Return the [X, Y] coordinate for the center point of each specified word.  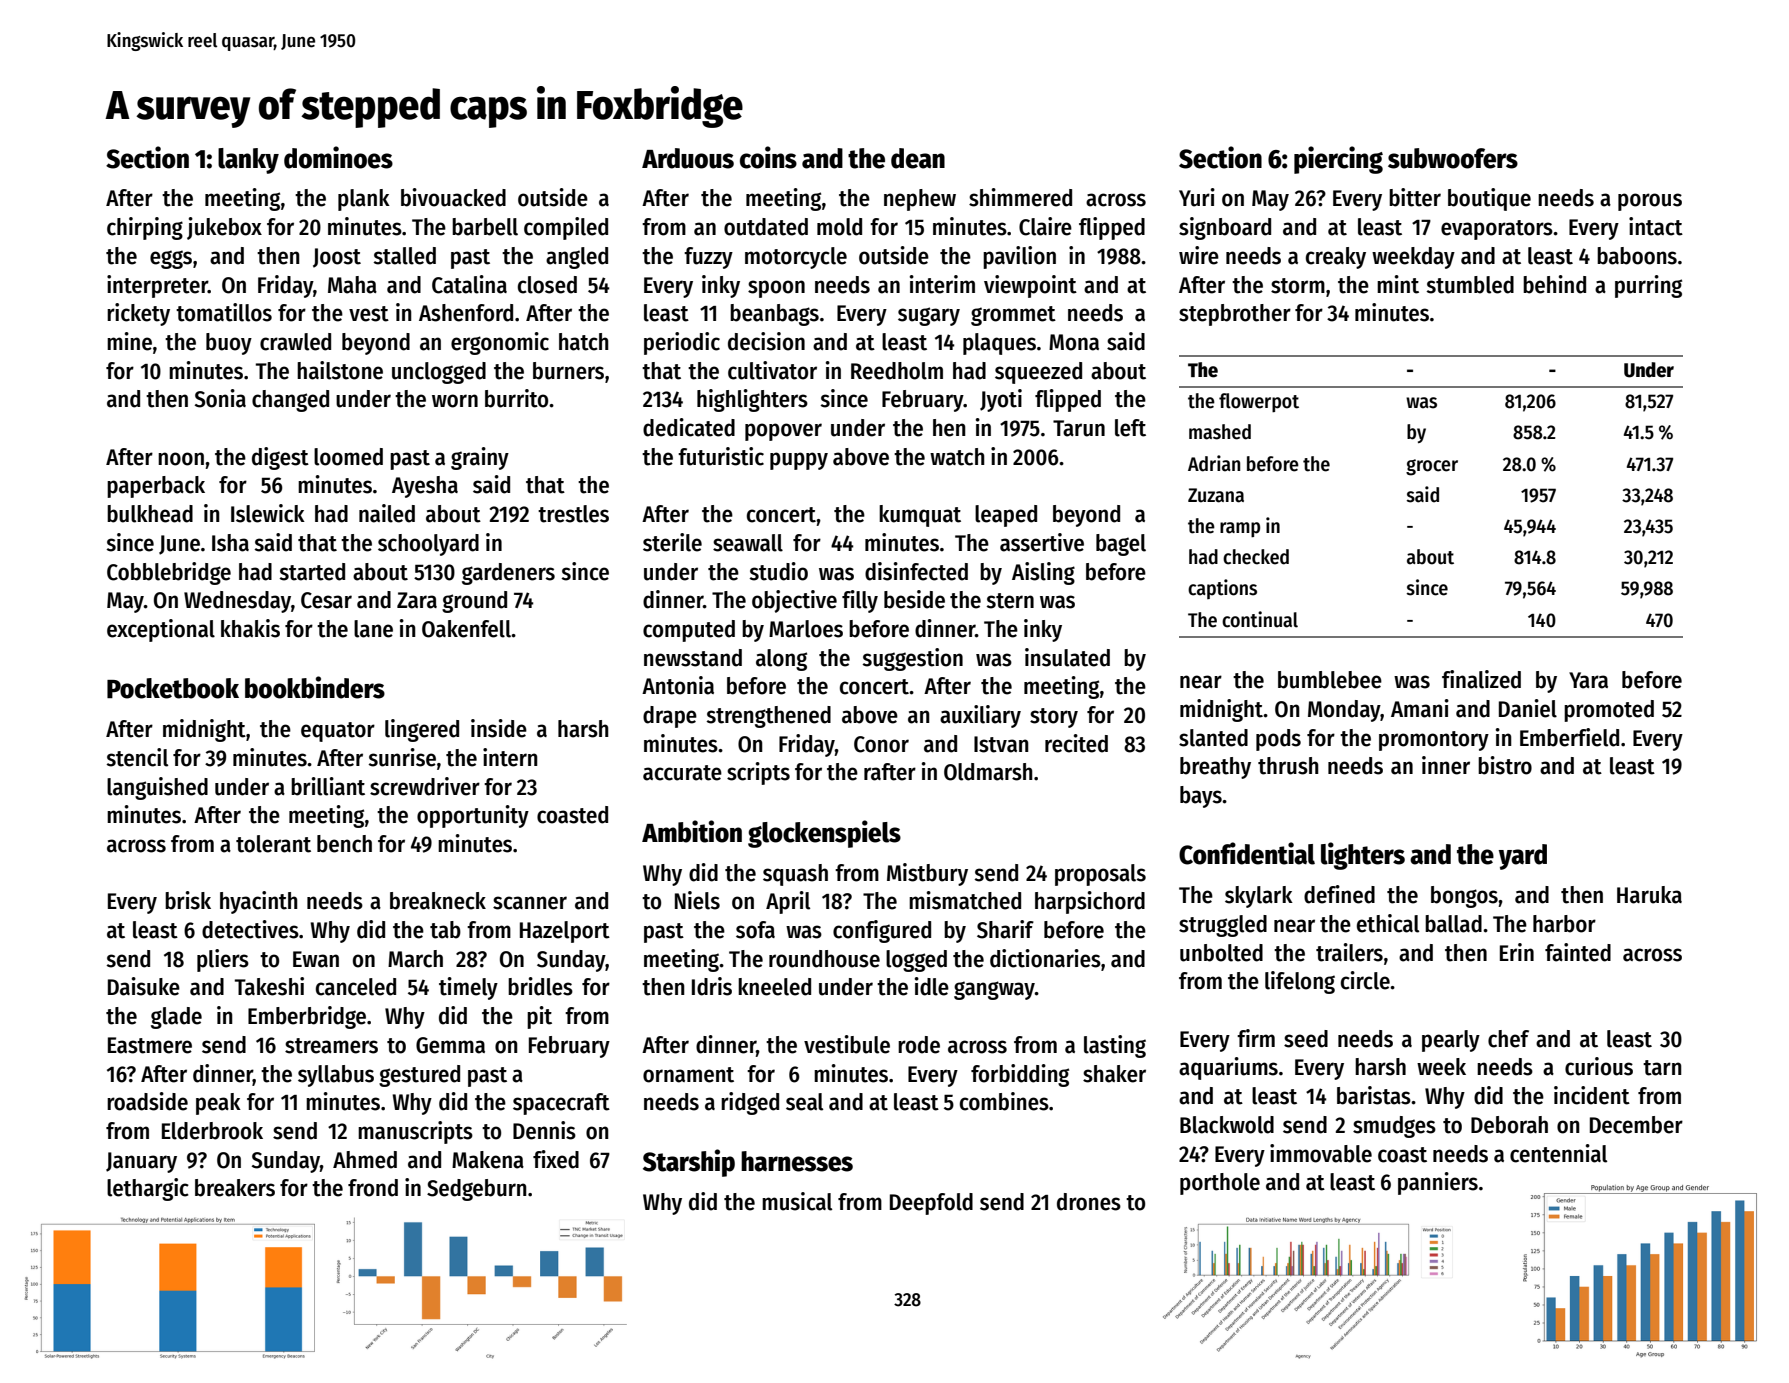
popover [783, 432]
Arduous [688, 158]
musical [797, 1201]
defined [1339, 894]
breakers [235, 1188]
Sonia [220, 398]
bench [344, 844]
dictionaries [1045, 958]
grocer [1432, 467]
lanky [248, 161]
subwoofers [1453, 158]
